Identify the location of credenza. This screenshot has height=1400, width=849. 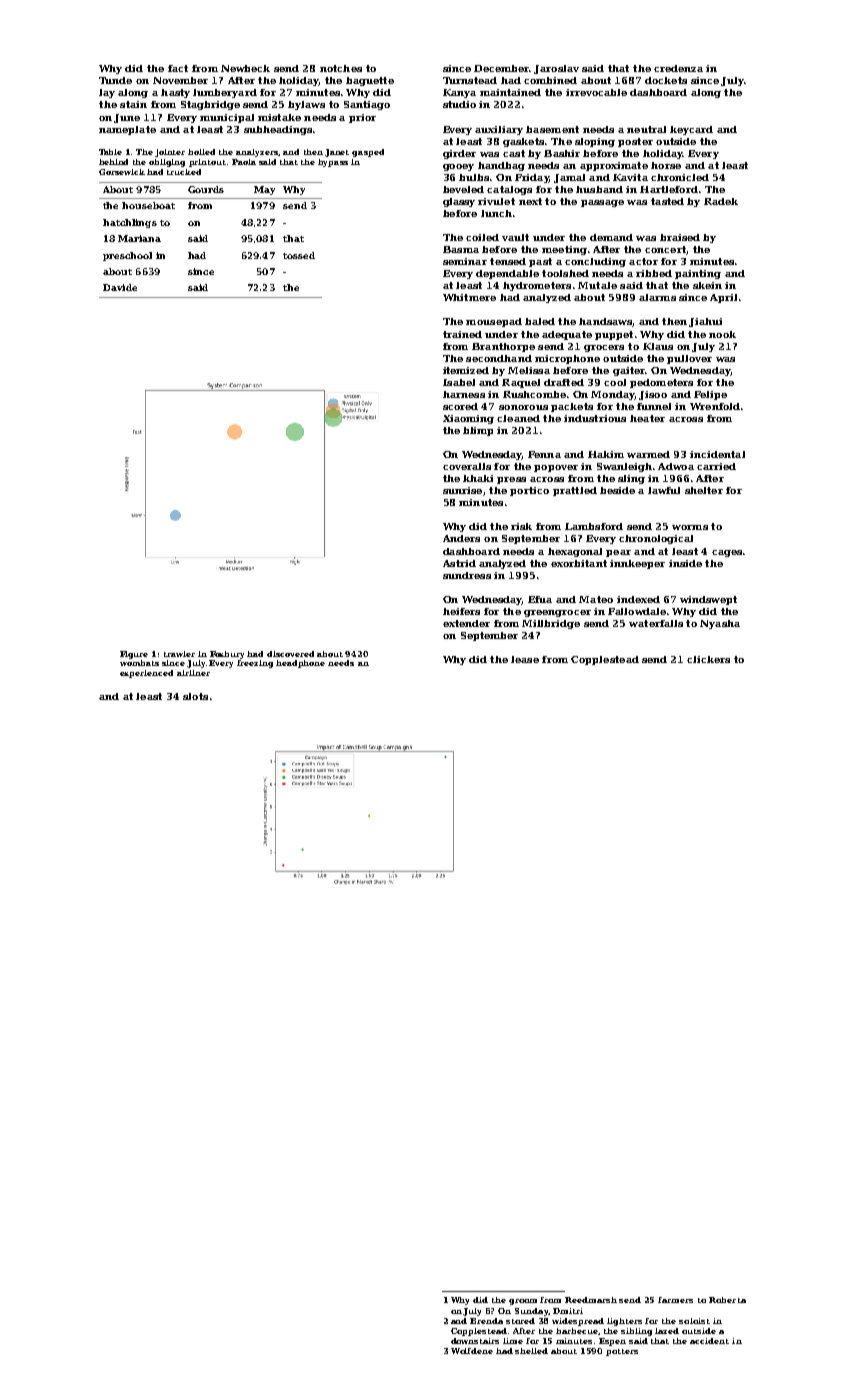
(678, 68).
